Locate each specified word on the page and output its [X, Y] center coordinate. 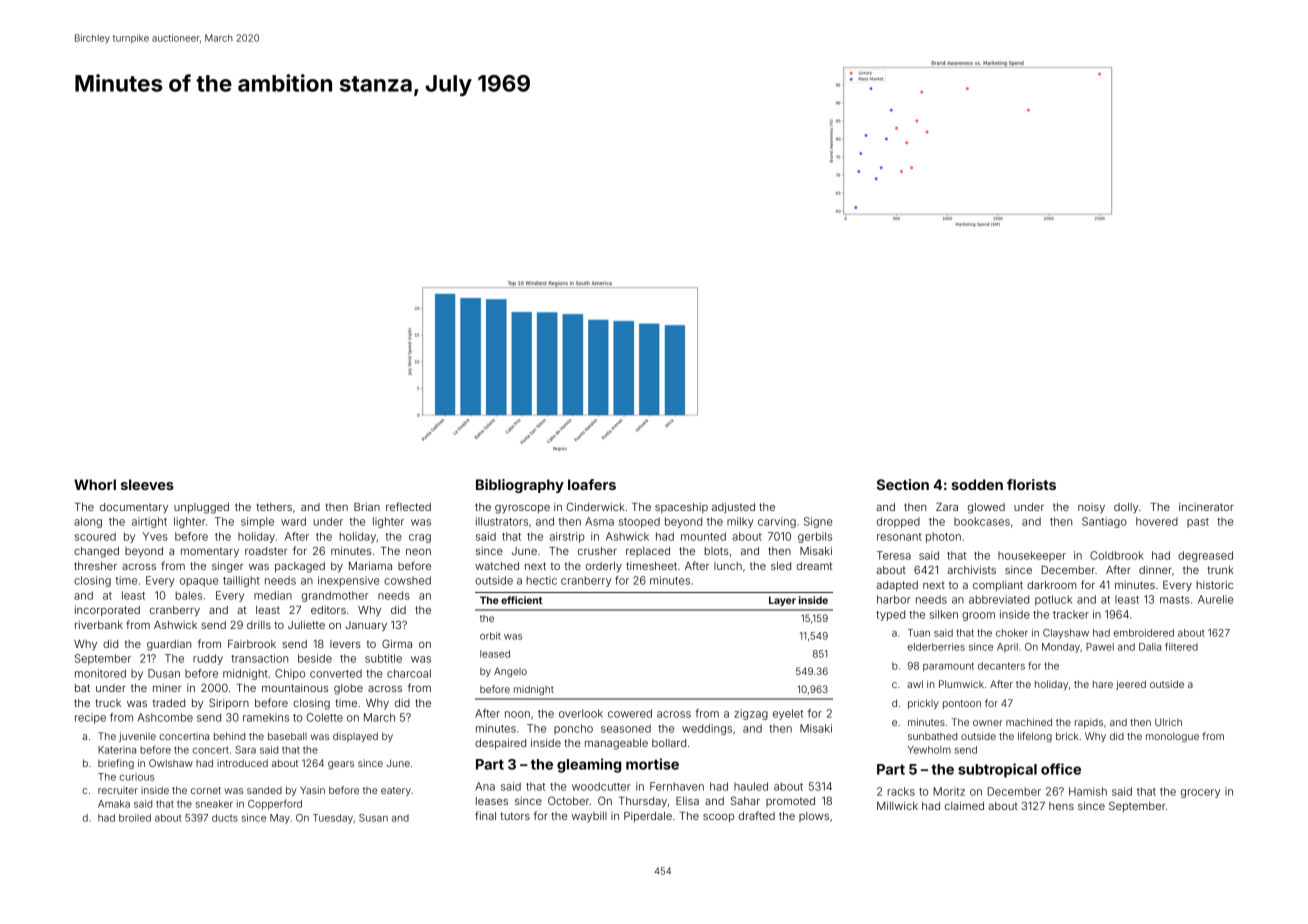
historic [1214, 585]
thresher [95, 566]
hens [1061, 806]
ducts [225, 818]
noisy [1091, 508]
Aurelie [1215, 599]
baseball [287, 736]
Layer [782, 601]
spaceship [681, 508]
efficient [521, 600]
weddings [707, 729]
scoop [718, 818]
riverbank [99, 625]
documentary [134, 508]
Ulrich [1168, 722]
